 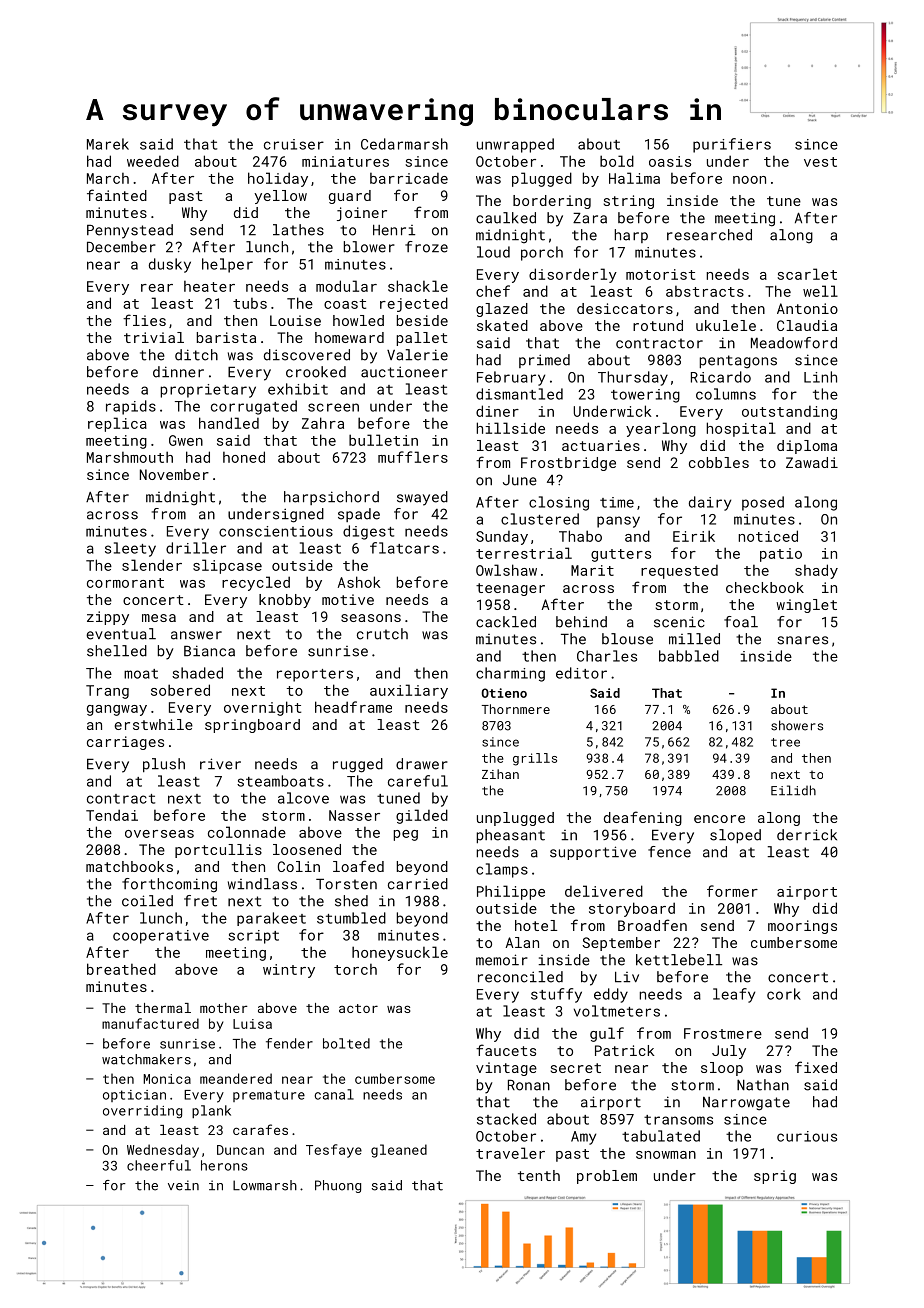 What do you see at coordinates (510, 1153) in the image?
I see `traveler` at bounding box center [510, 1153].
